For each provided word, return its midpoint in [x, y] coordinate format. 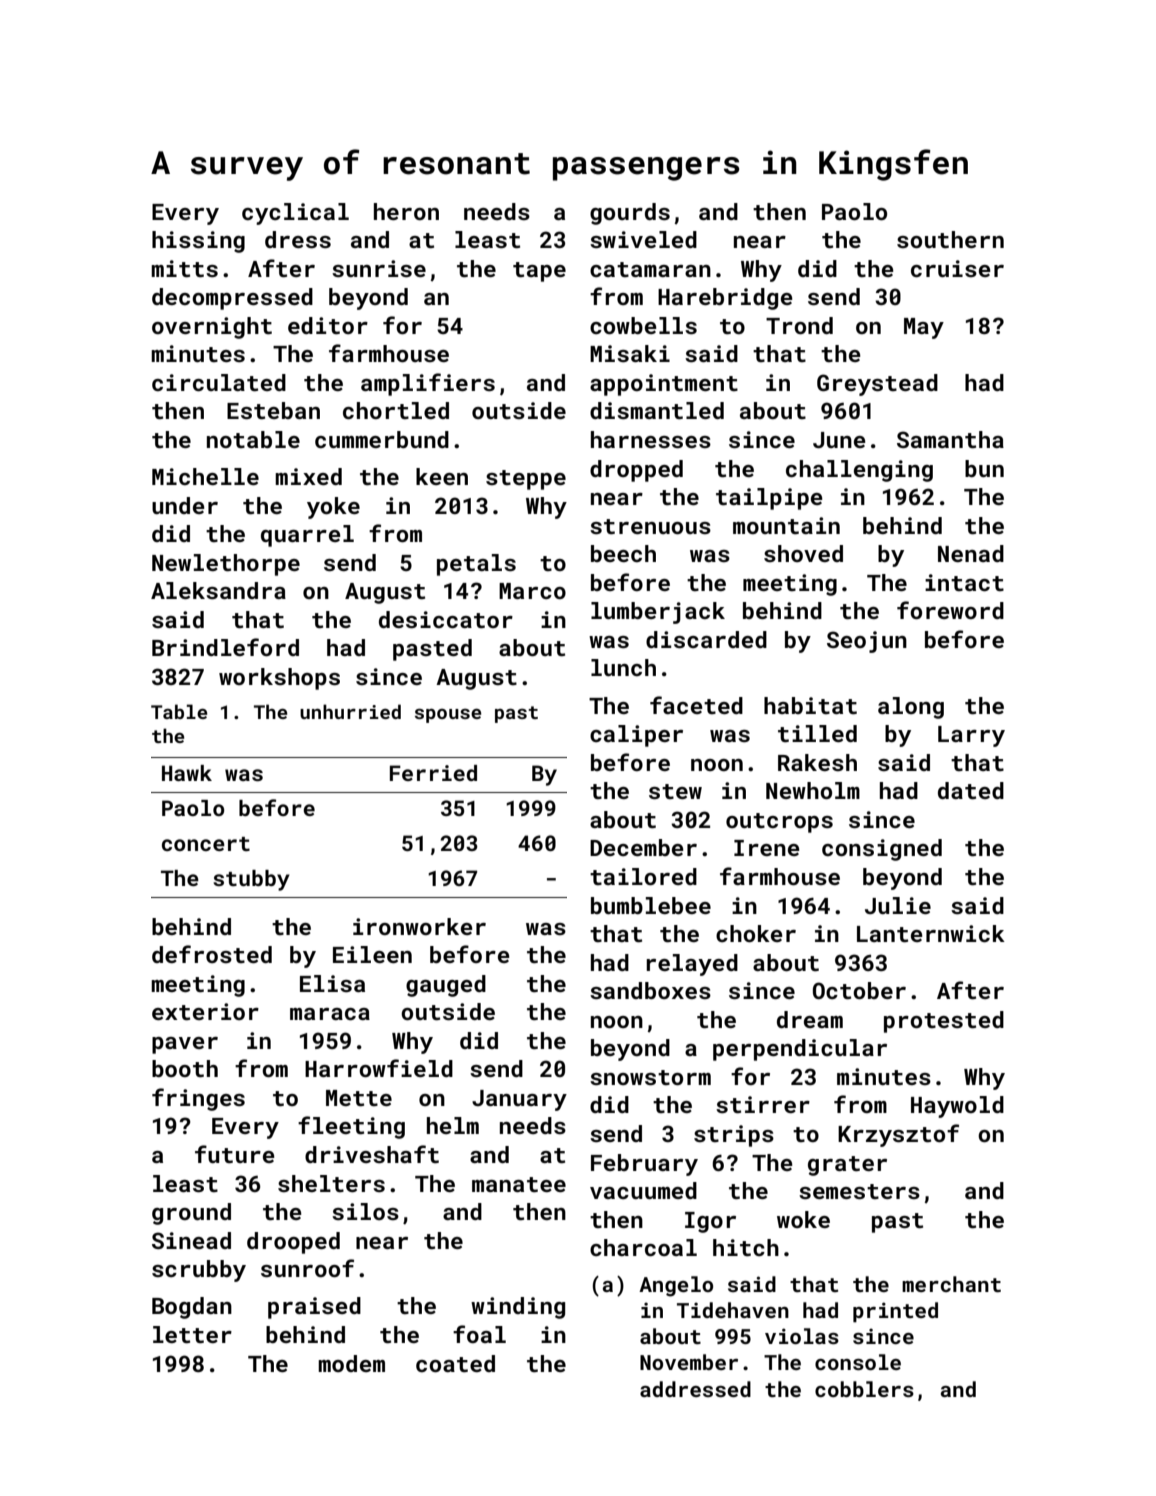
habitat [810, 705]
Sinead [191, 1240]
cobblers [864, 1389]
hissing [198, 242]
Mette [359, 1098]
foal [479, 1334]
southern [950, 239]
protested [944, 1022]
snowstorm [650, 1077]
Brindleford [225, 647]
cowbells [643, 325]
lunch [623, 667]
